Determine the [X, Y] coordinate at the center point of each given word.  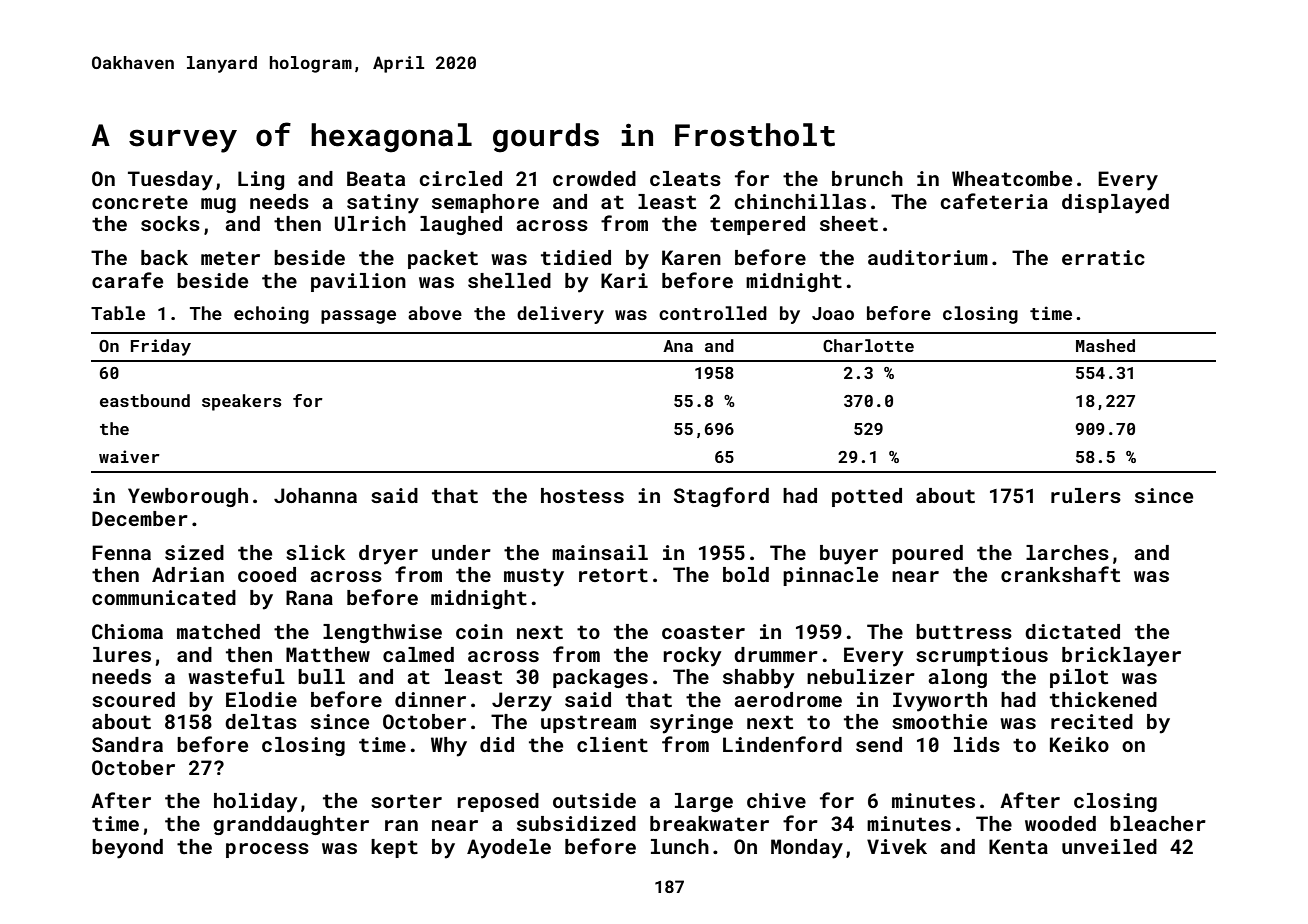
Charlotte [868, 345]
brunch [867, 178]
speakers [242, 402]
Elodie [261, 699]
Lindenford [782, 744]
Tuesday [170, 181]
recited [1092, 721]
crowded [594, 178]
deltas [261, 721]
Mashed [1105, 345]
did [497, 744]
